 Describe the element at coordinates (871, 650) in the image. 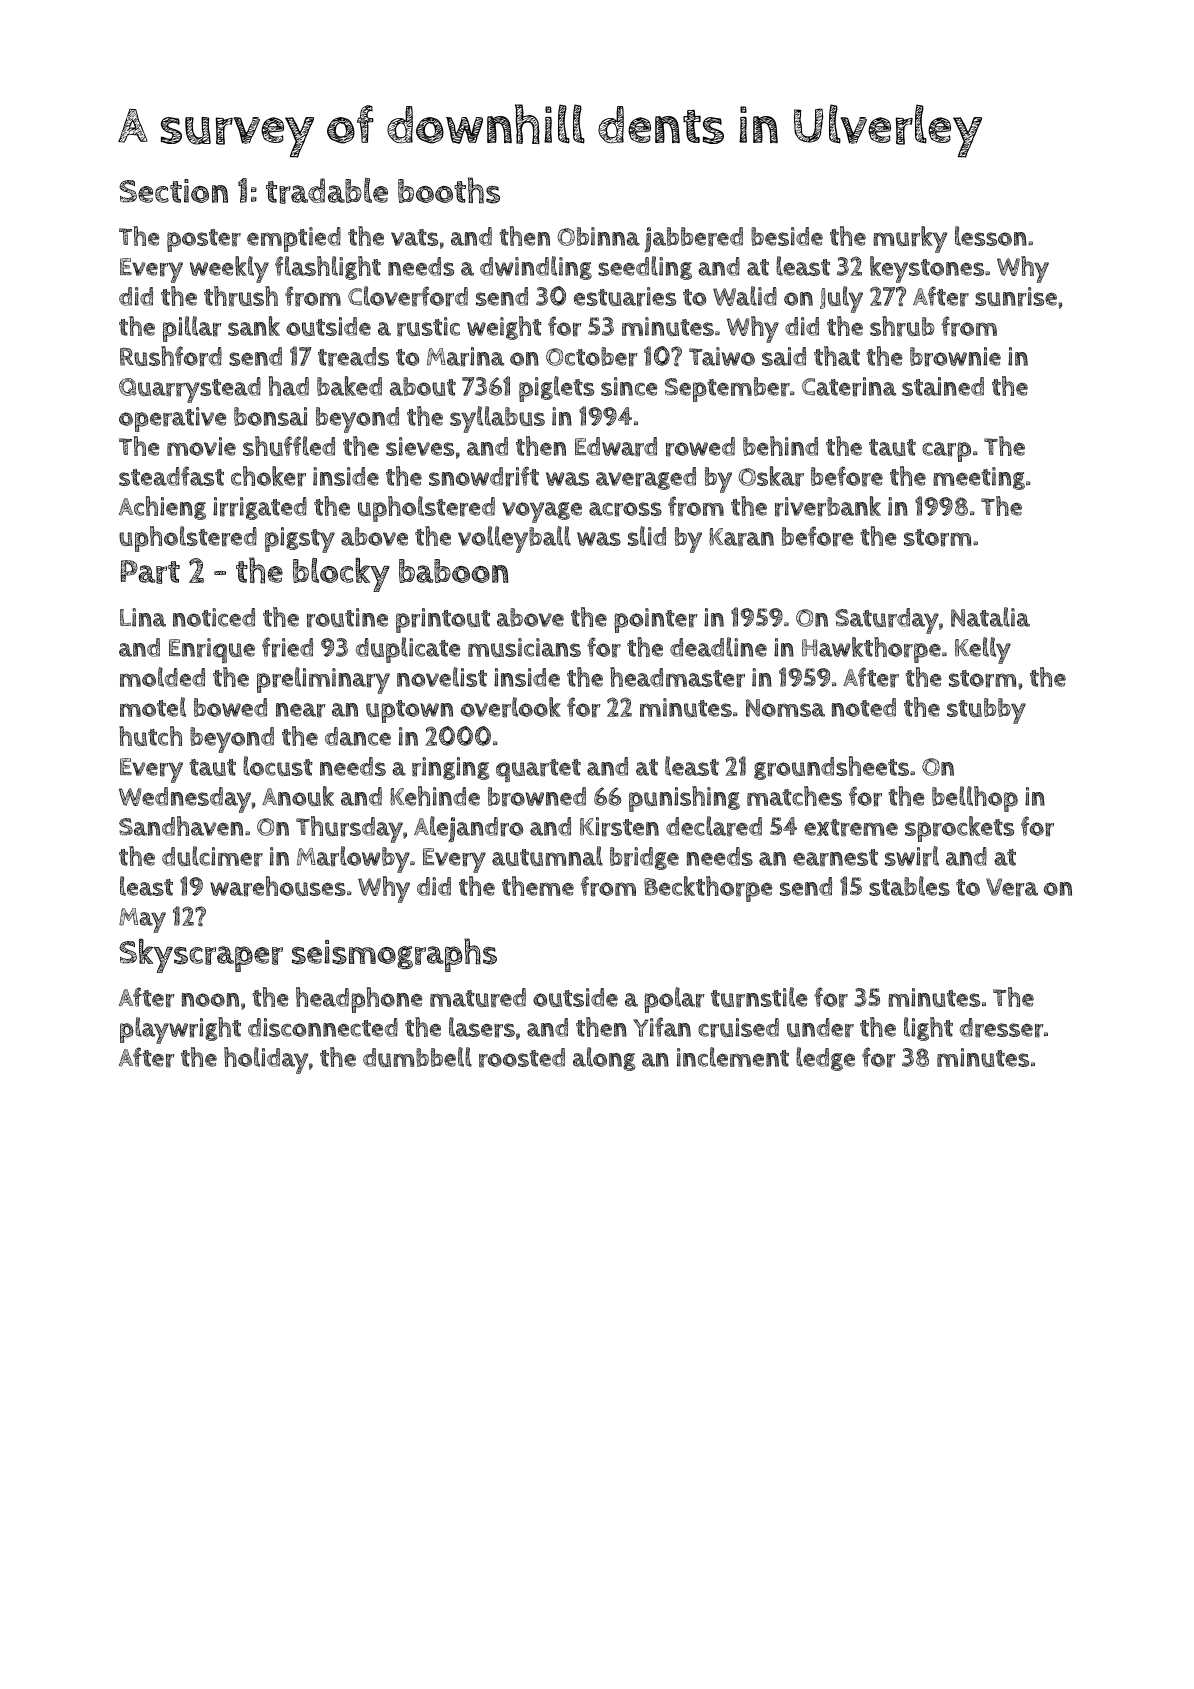

I see `Hawkthorpe` at that location.
